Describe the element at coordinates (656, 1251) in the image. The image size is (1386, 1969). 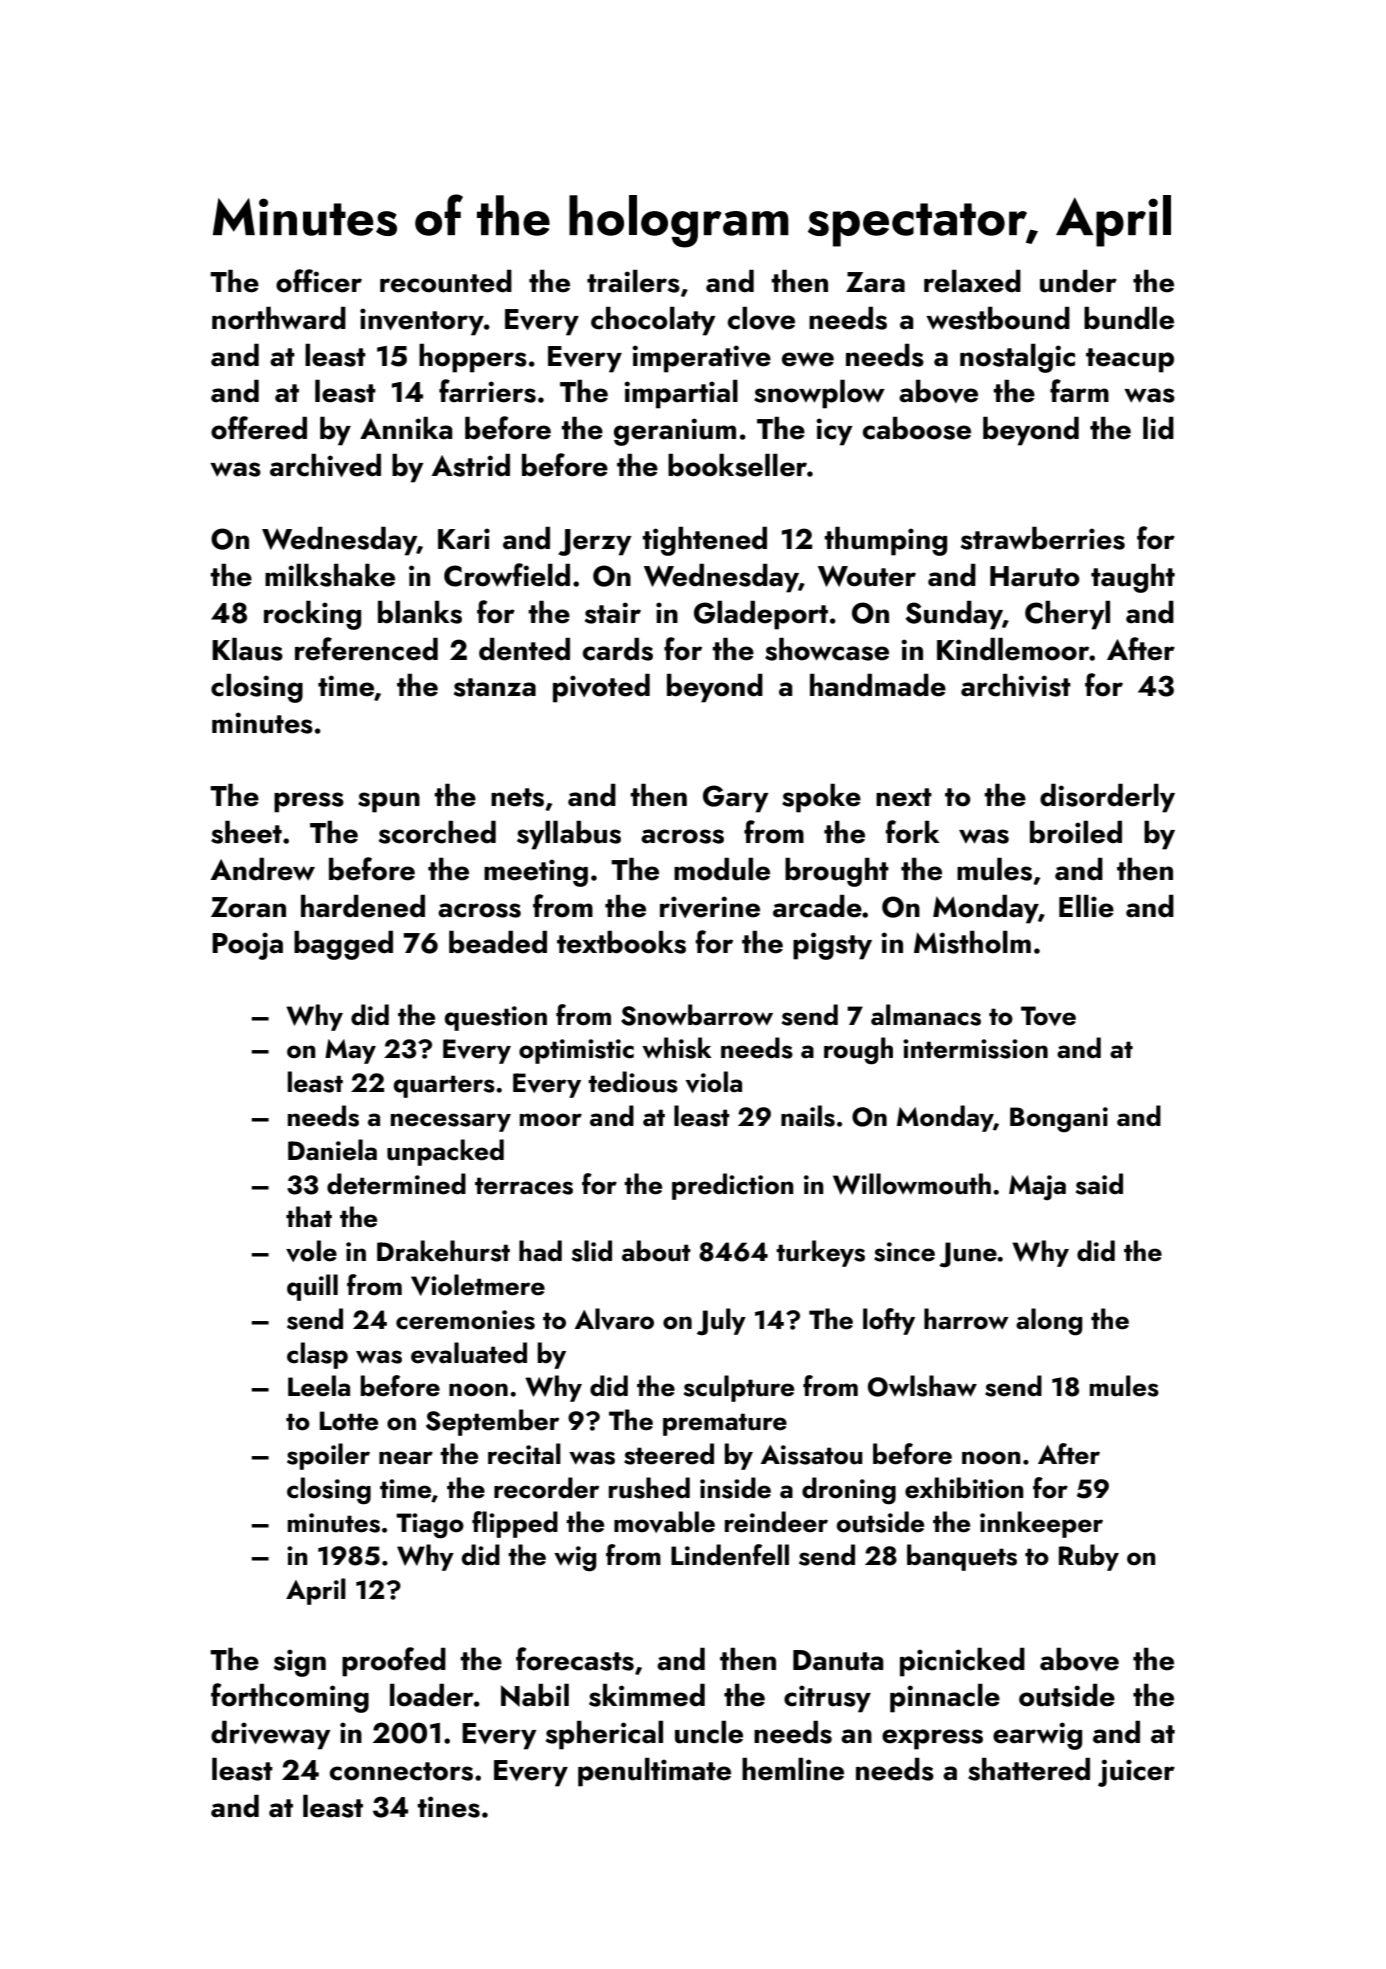
I see `about` at that location.
